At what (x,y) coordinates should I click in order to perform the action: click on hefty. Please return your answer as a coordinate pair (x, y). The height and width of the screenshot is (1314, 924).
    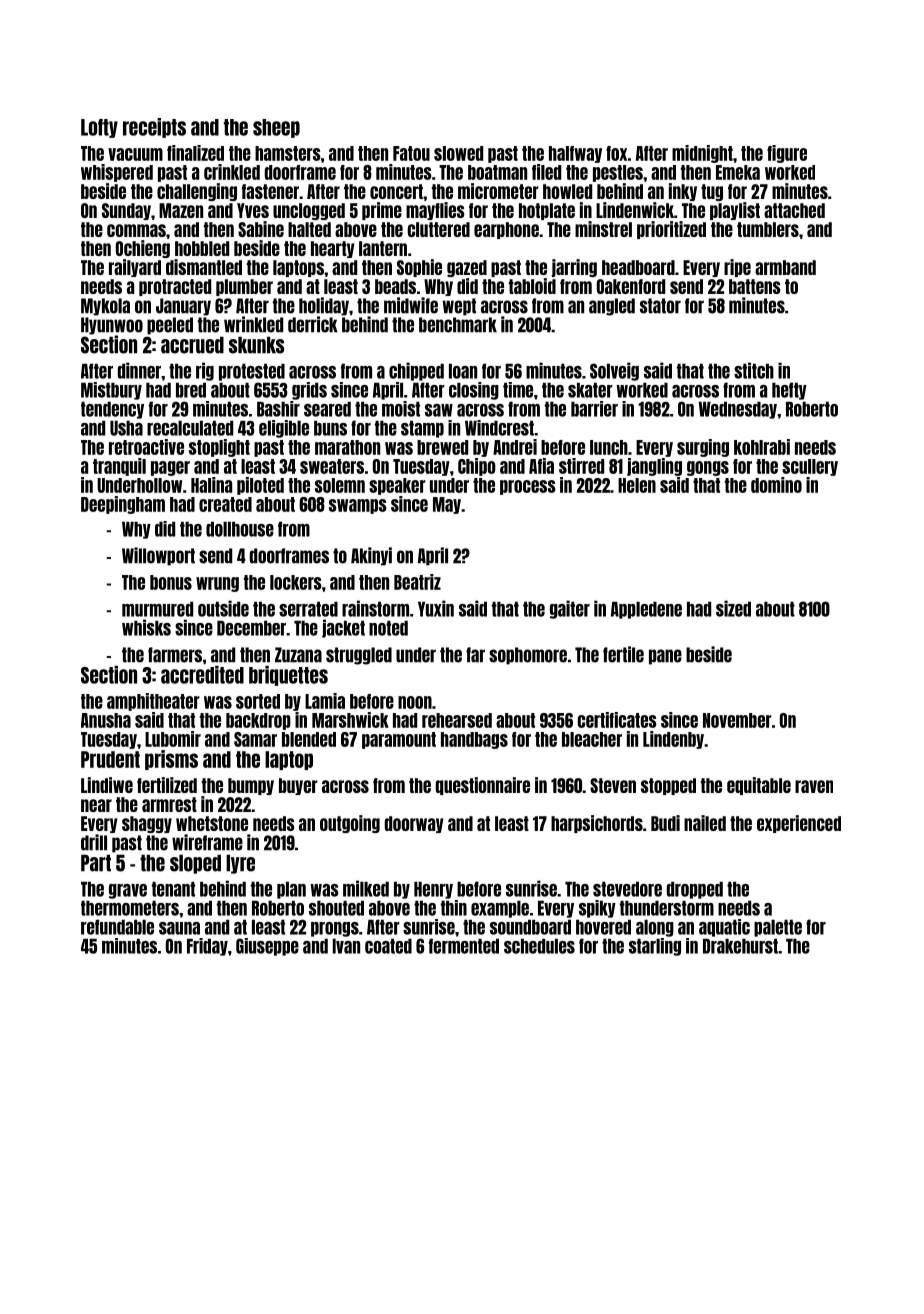
    Looking at the image, I should click on (789, 391).
